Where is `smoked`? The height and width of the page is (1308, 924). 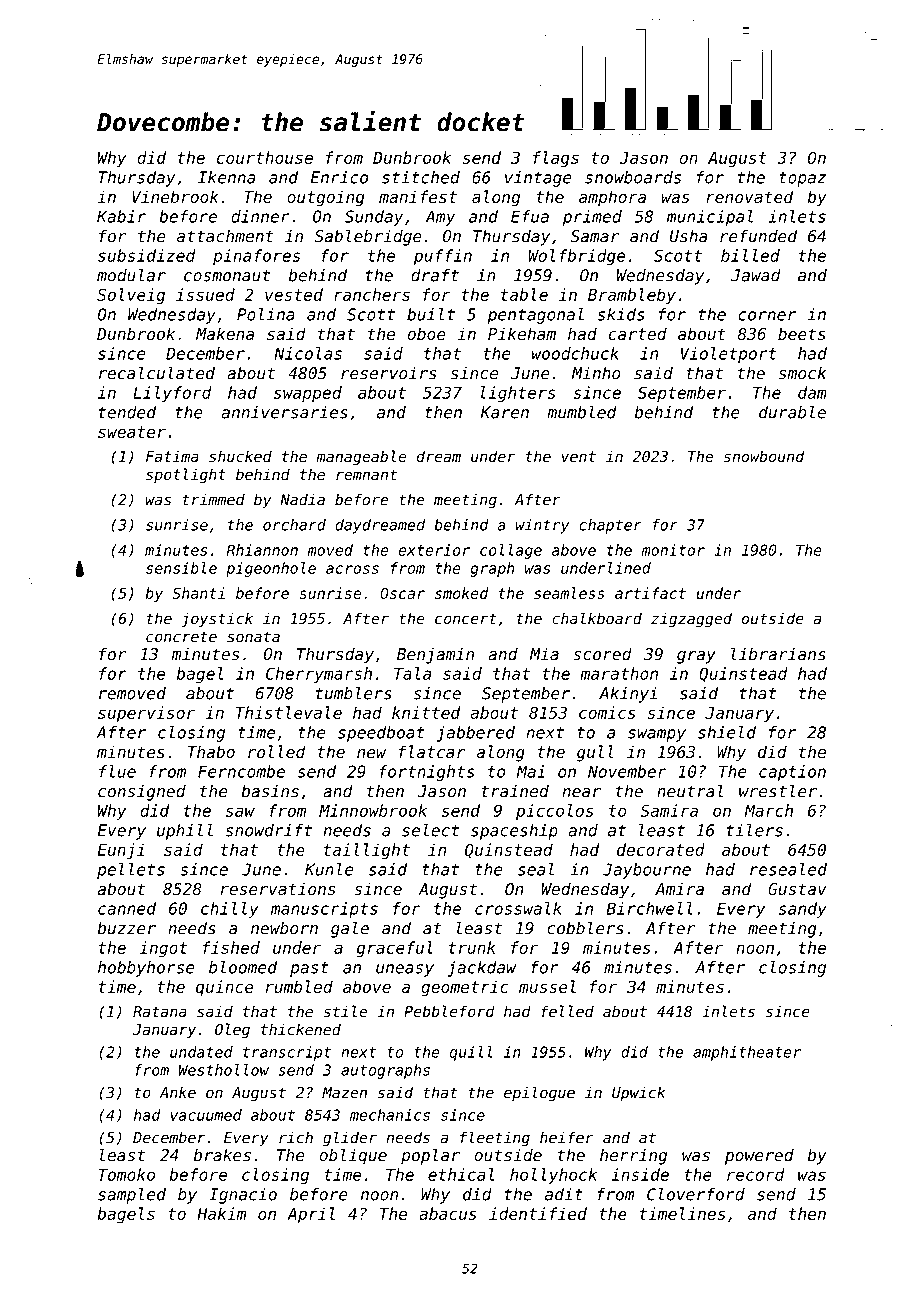 smoked is located at coordinates (461, 593).
